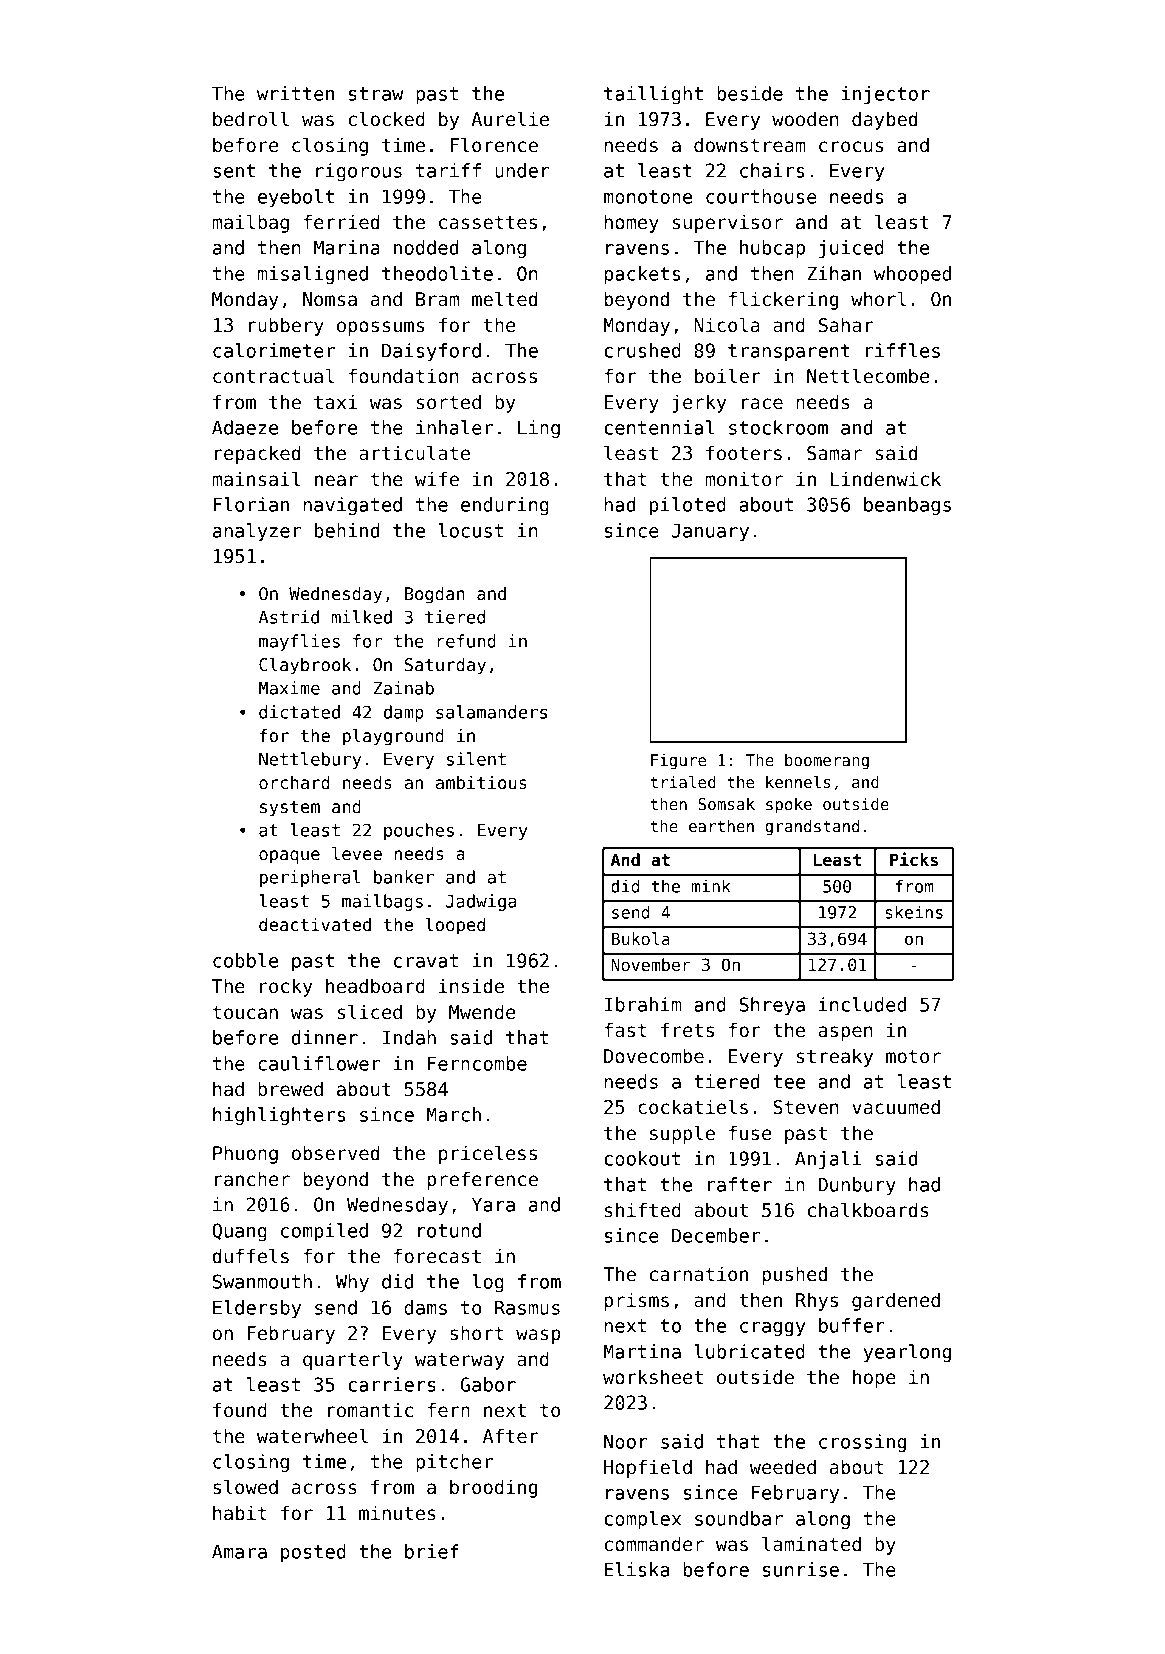 This screenshot has width=1165, height=1654. What do you see at coordinates (678, 761) in the screenshot?
I see `Figure` at bounding box center [678, 761].
